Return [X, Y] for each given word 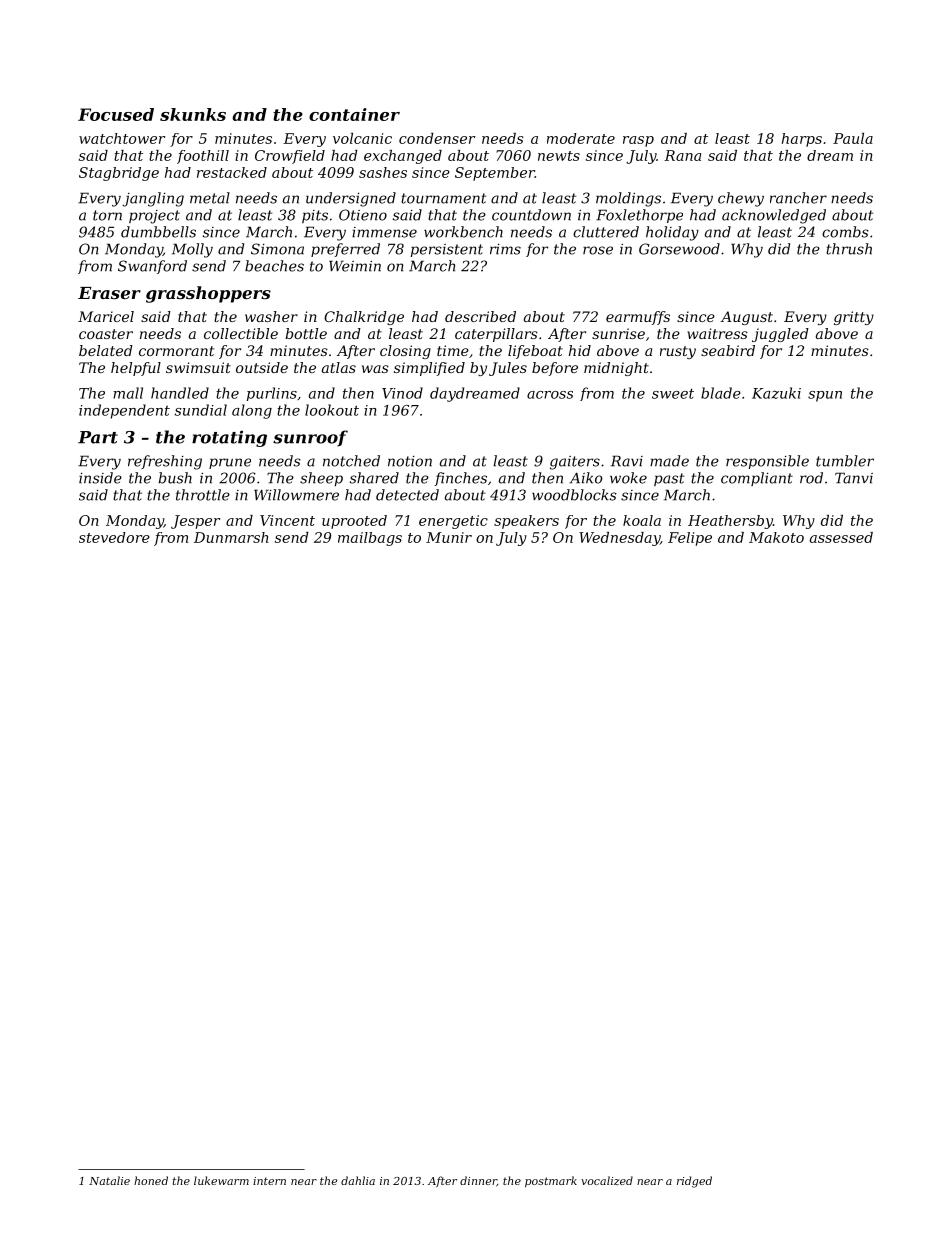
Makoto [776, 537]
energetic [453, 522]
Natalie [109, 1180]
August [747, 318]
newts [559, 156]
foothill [203, 157]
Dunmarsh [231, 537]
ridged [694, 1182]
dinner [478, 1181]
